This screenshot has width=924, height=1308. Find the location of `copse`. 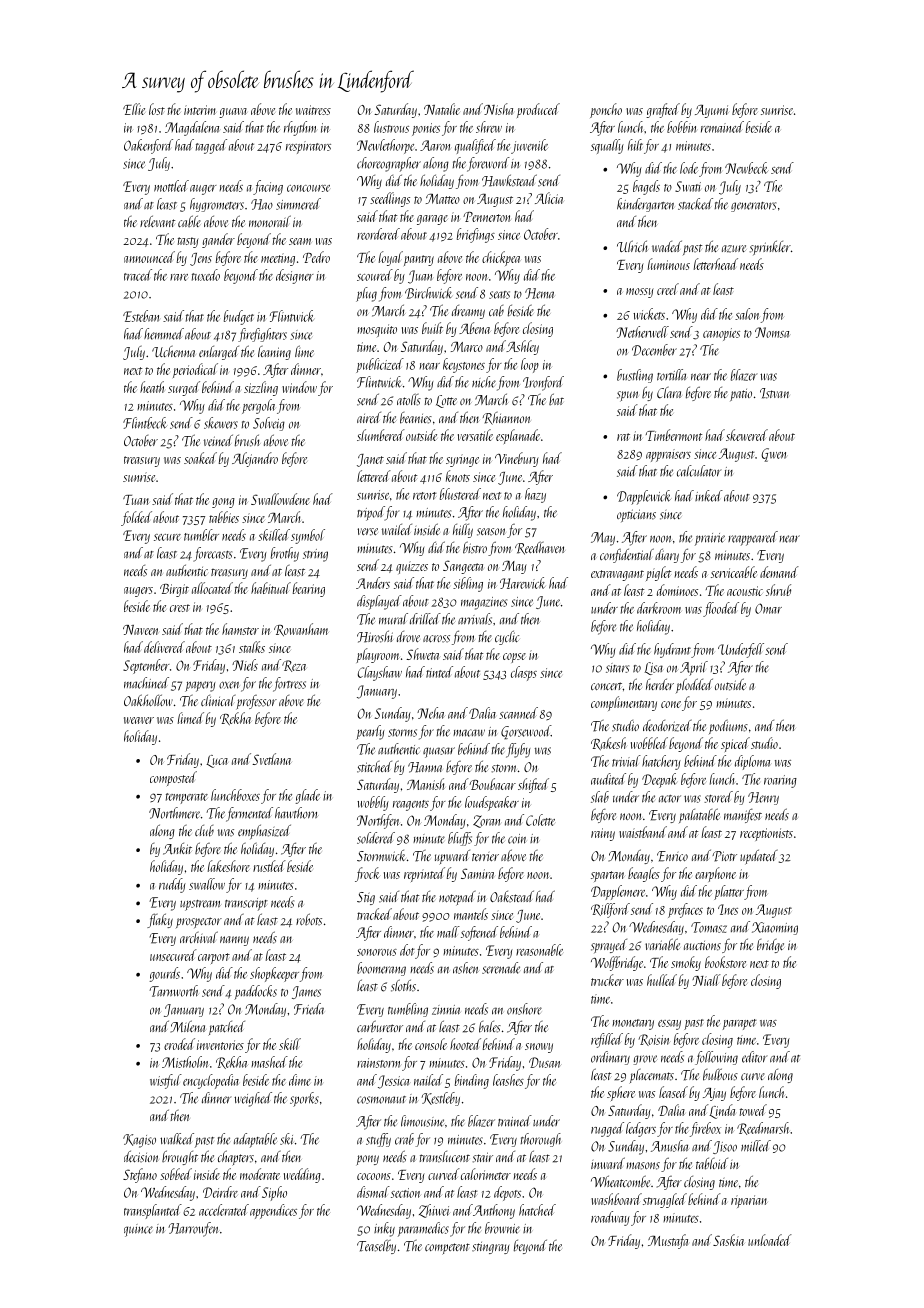

copse is located at coordinates (514, 658).
